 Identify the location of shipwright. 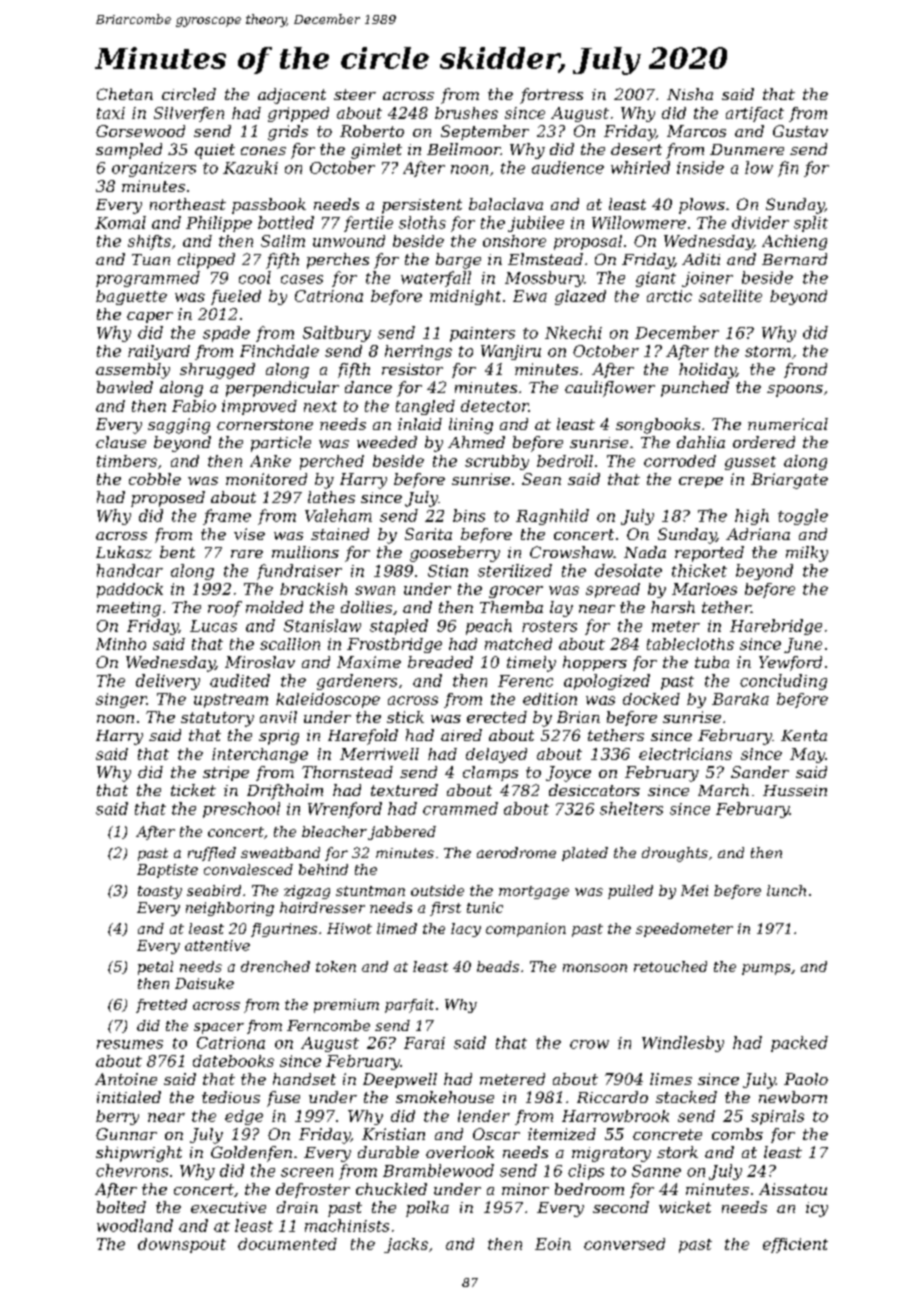
(139, 1154).
